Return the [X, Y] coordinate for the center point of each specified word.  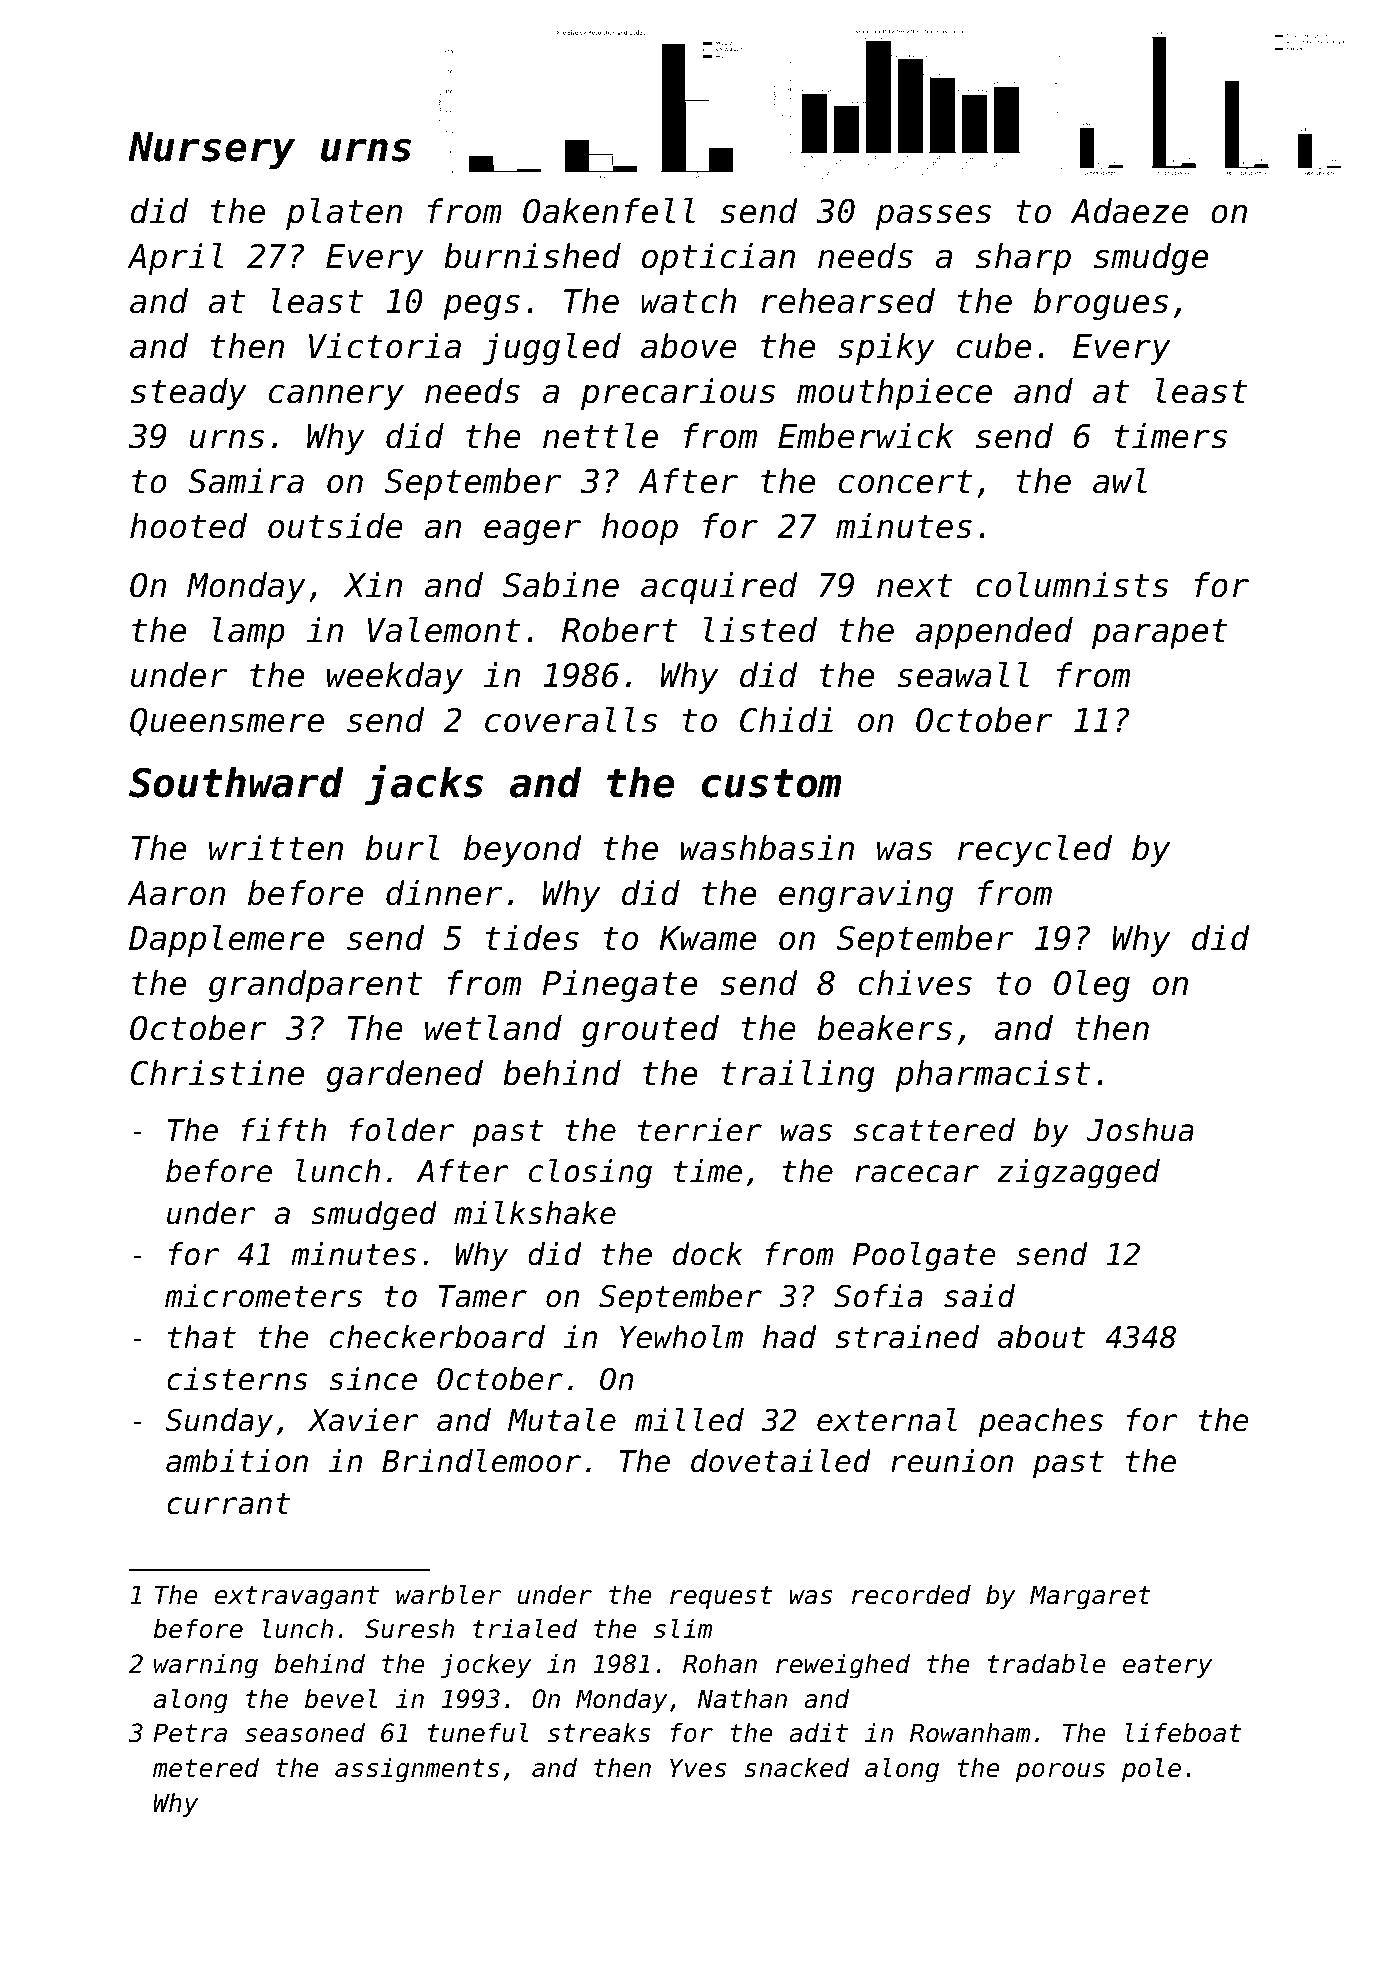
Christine [217, 1073]
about [1042, 1337]
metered [206, 1768]
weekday [395, 678]
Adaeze [1130, 211]
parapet [1160, 634]
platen [344, 214]
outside [335, 526]
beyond [523, 851]
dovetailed [781, 1461]
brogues [1101, 304]
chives [915, 983]
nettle [600, 436]
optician [718, 259]
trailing [798, 1076]
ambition [237, 1461]
